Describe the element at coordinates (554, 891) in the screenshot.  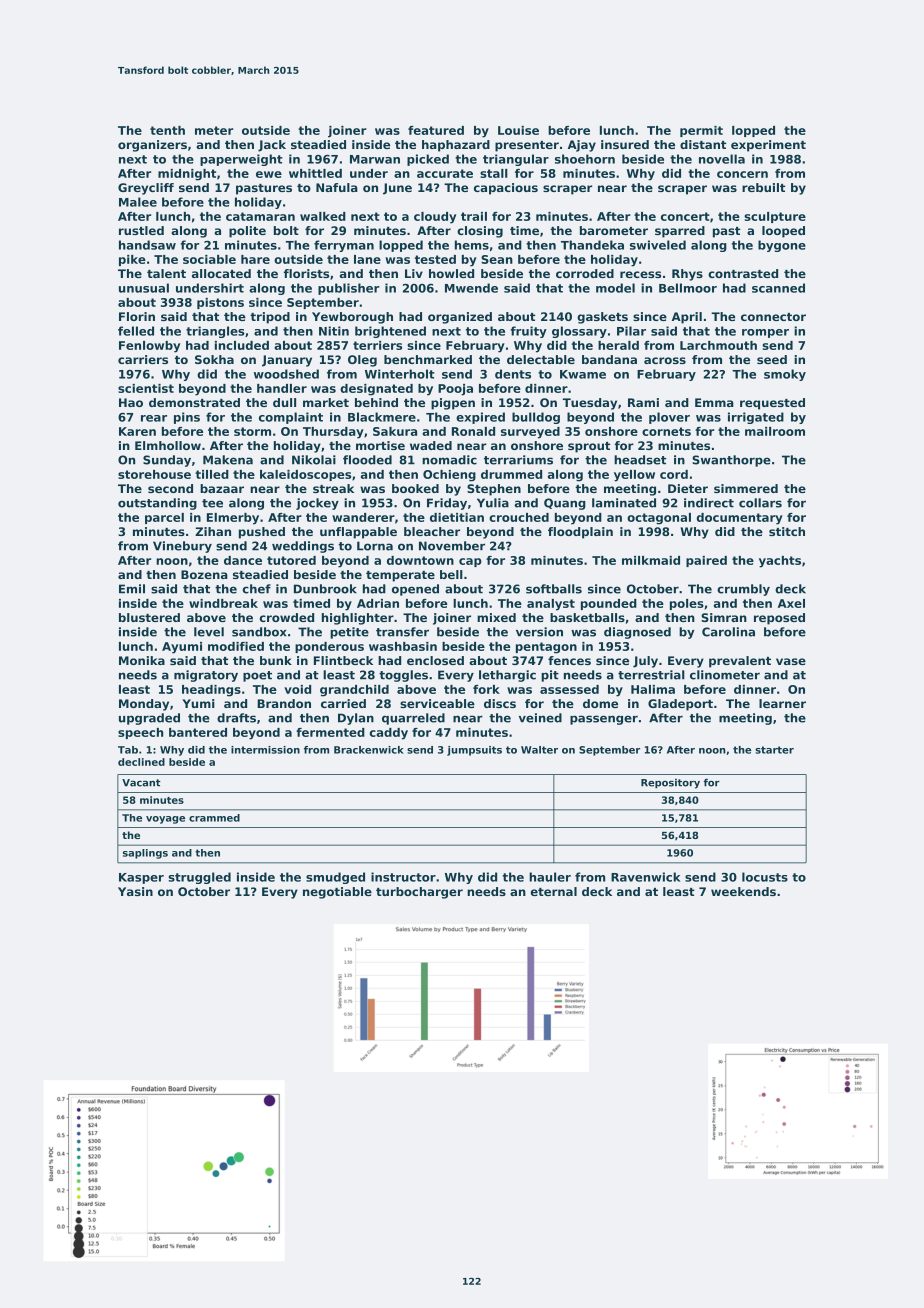
I see `eternal` at that location.
